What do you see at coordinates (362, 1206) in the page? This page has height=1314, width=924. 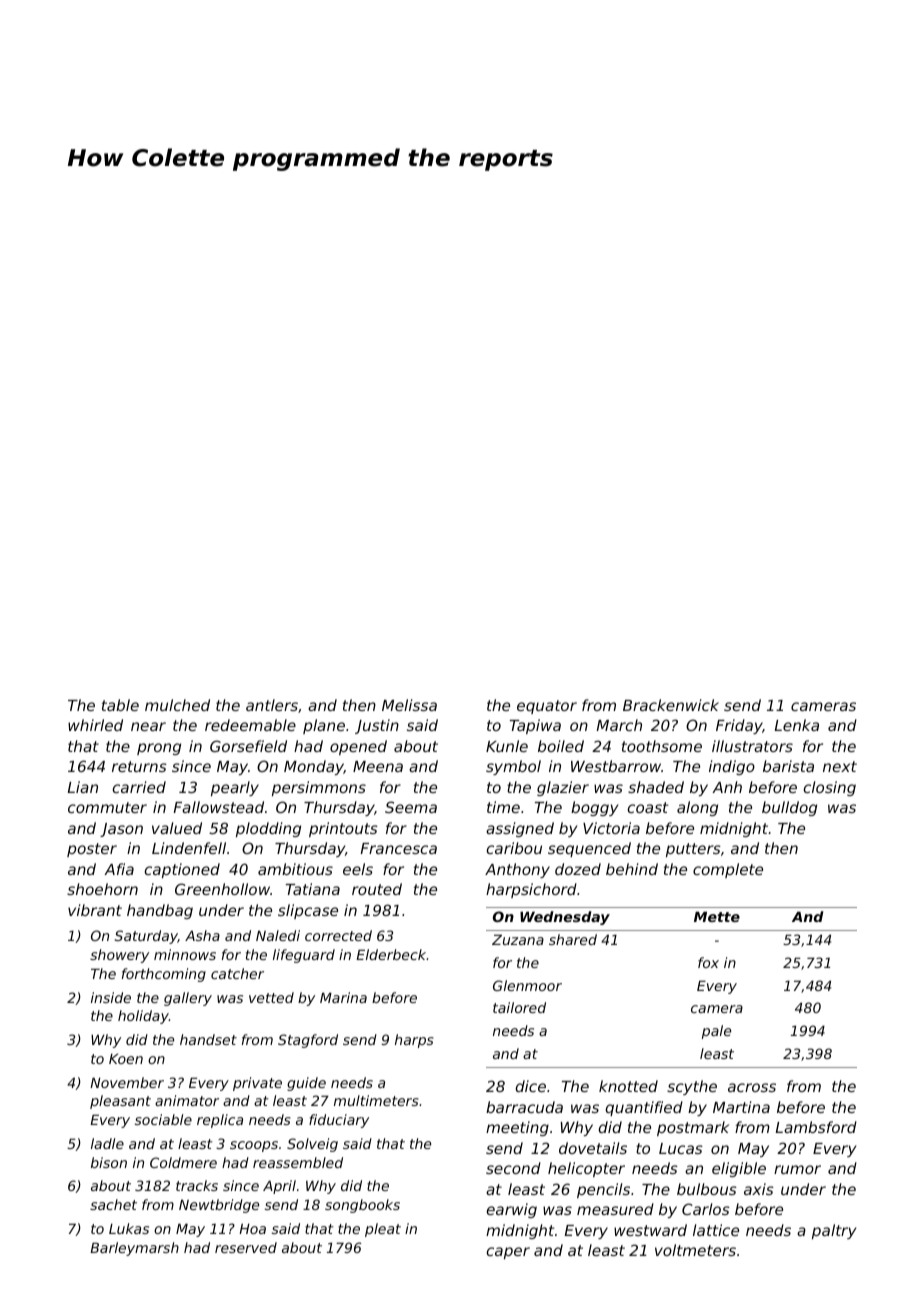 I see `songbooks` at bounding box center [362, 1206].
